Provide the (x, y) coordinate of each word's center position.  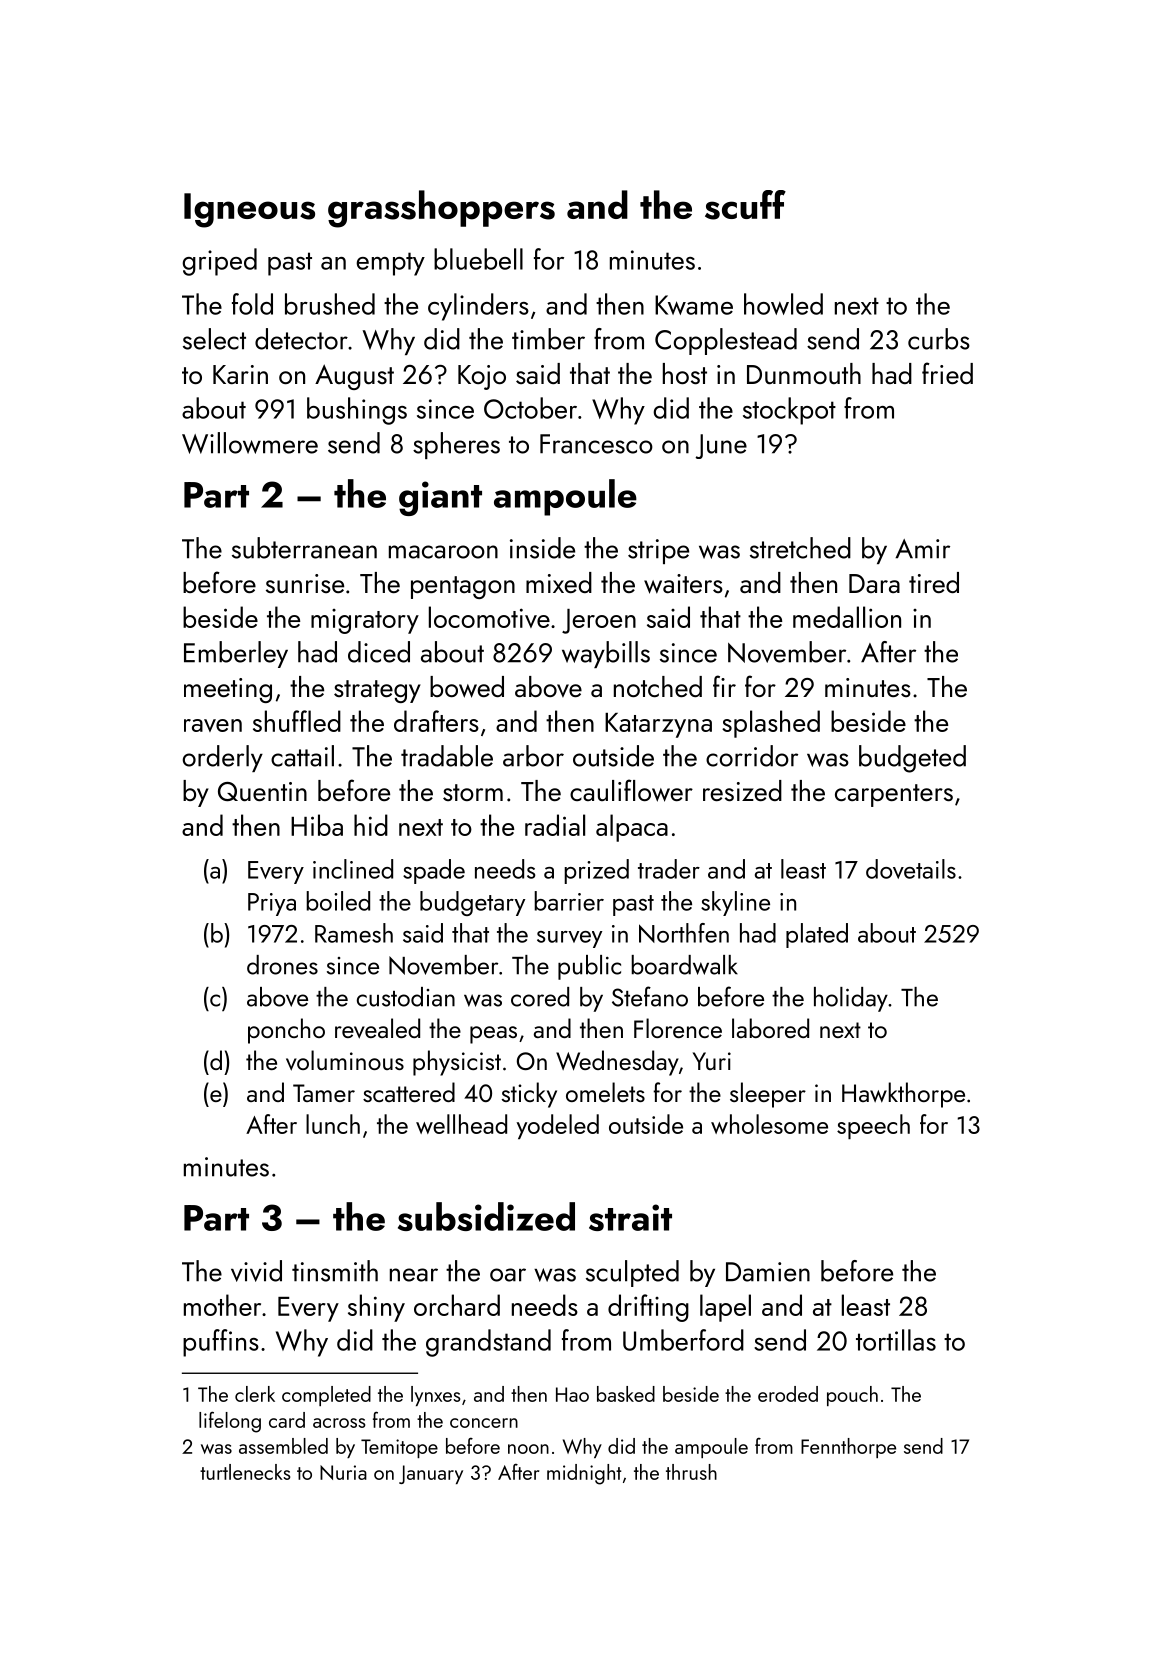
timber (548, 339)
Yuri (712, 1061)
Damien (768, 1272)
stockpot (789, 411)
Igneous (249, 210)
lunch (333, 1124)
